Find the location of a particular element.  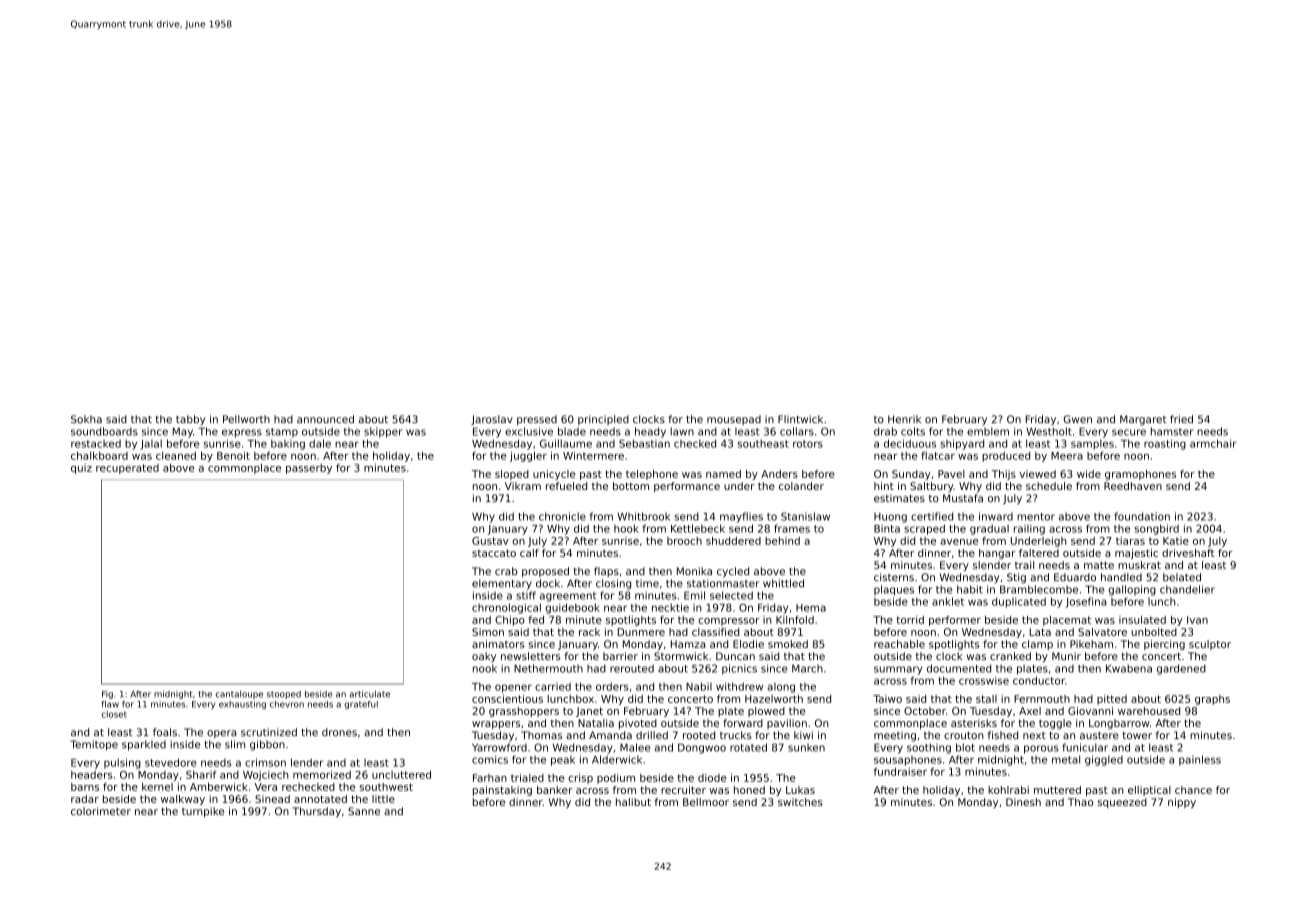

Fig is located at coordinates (107, 695).
